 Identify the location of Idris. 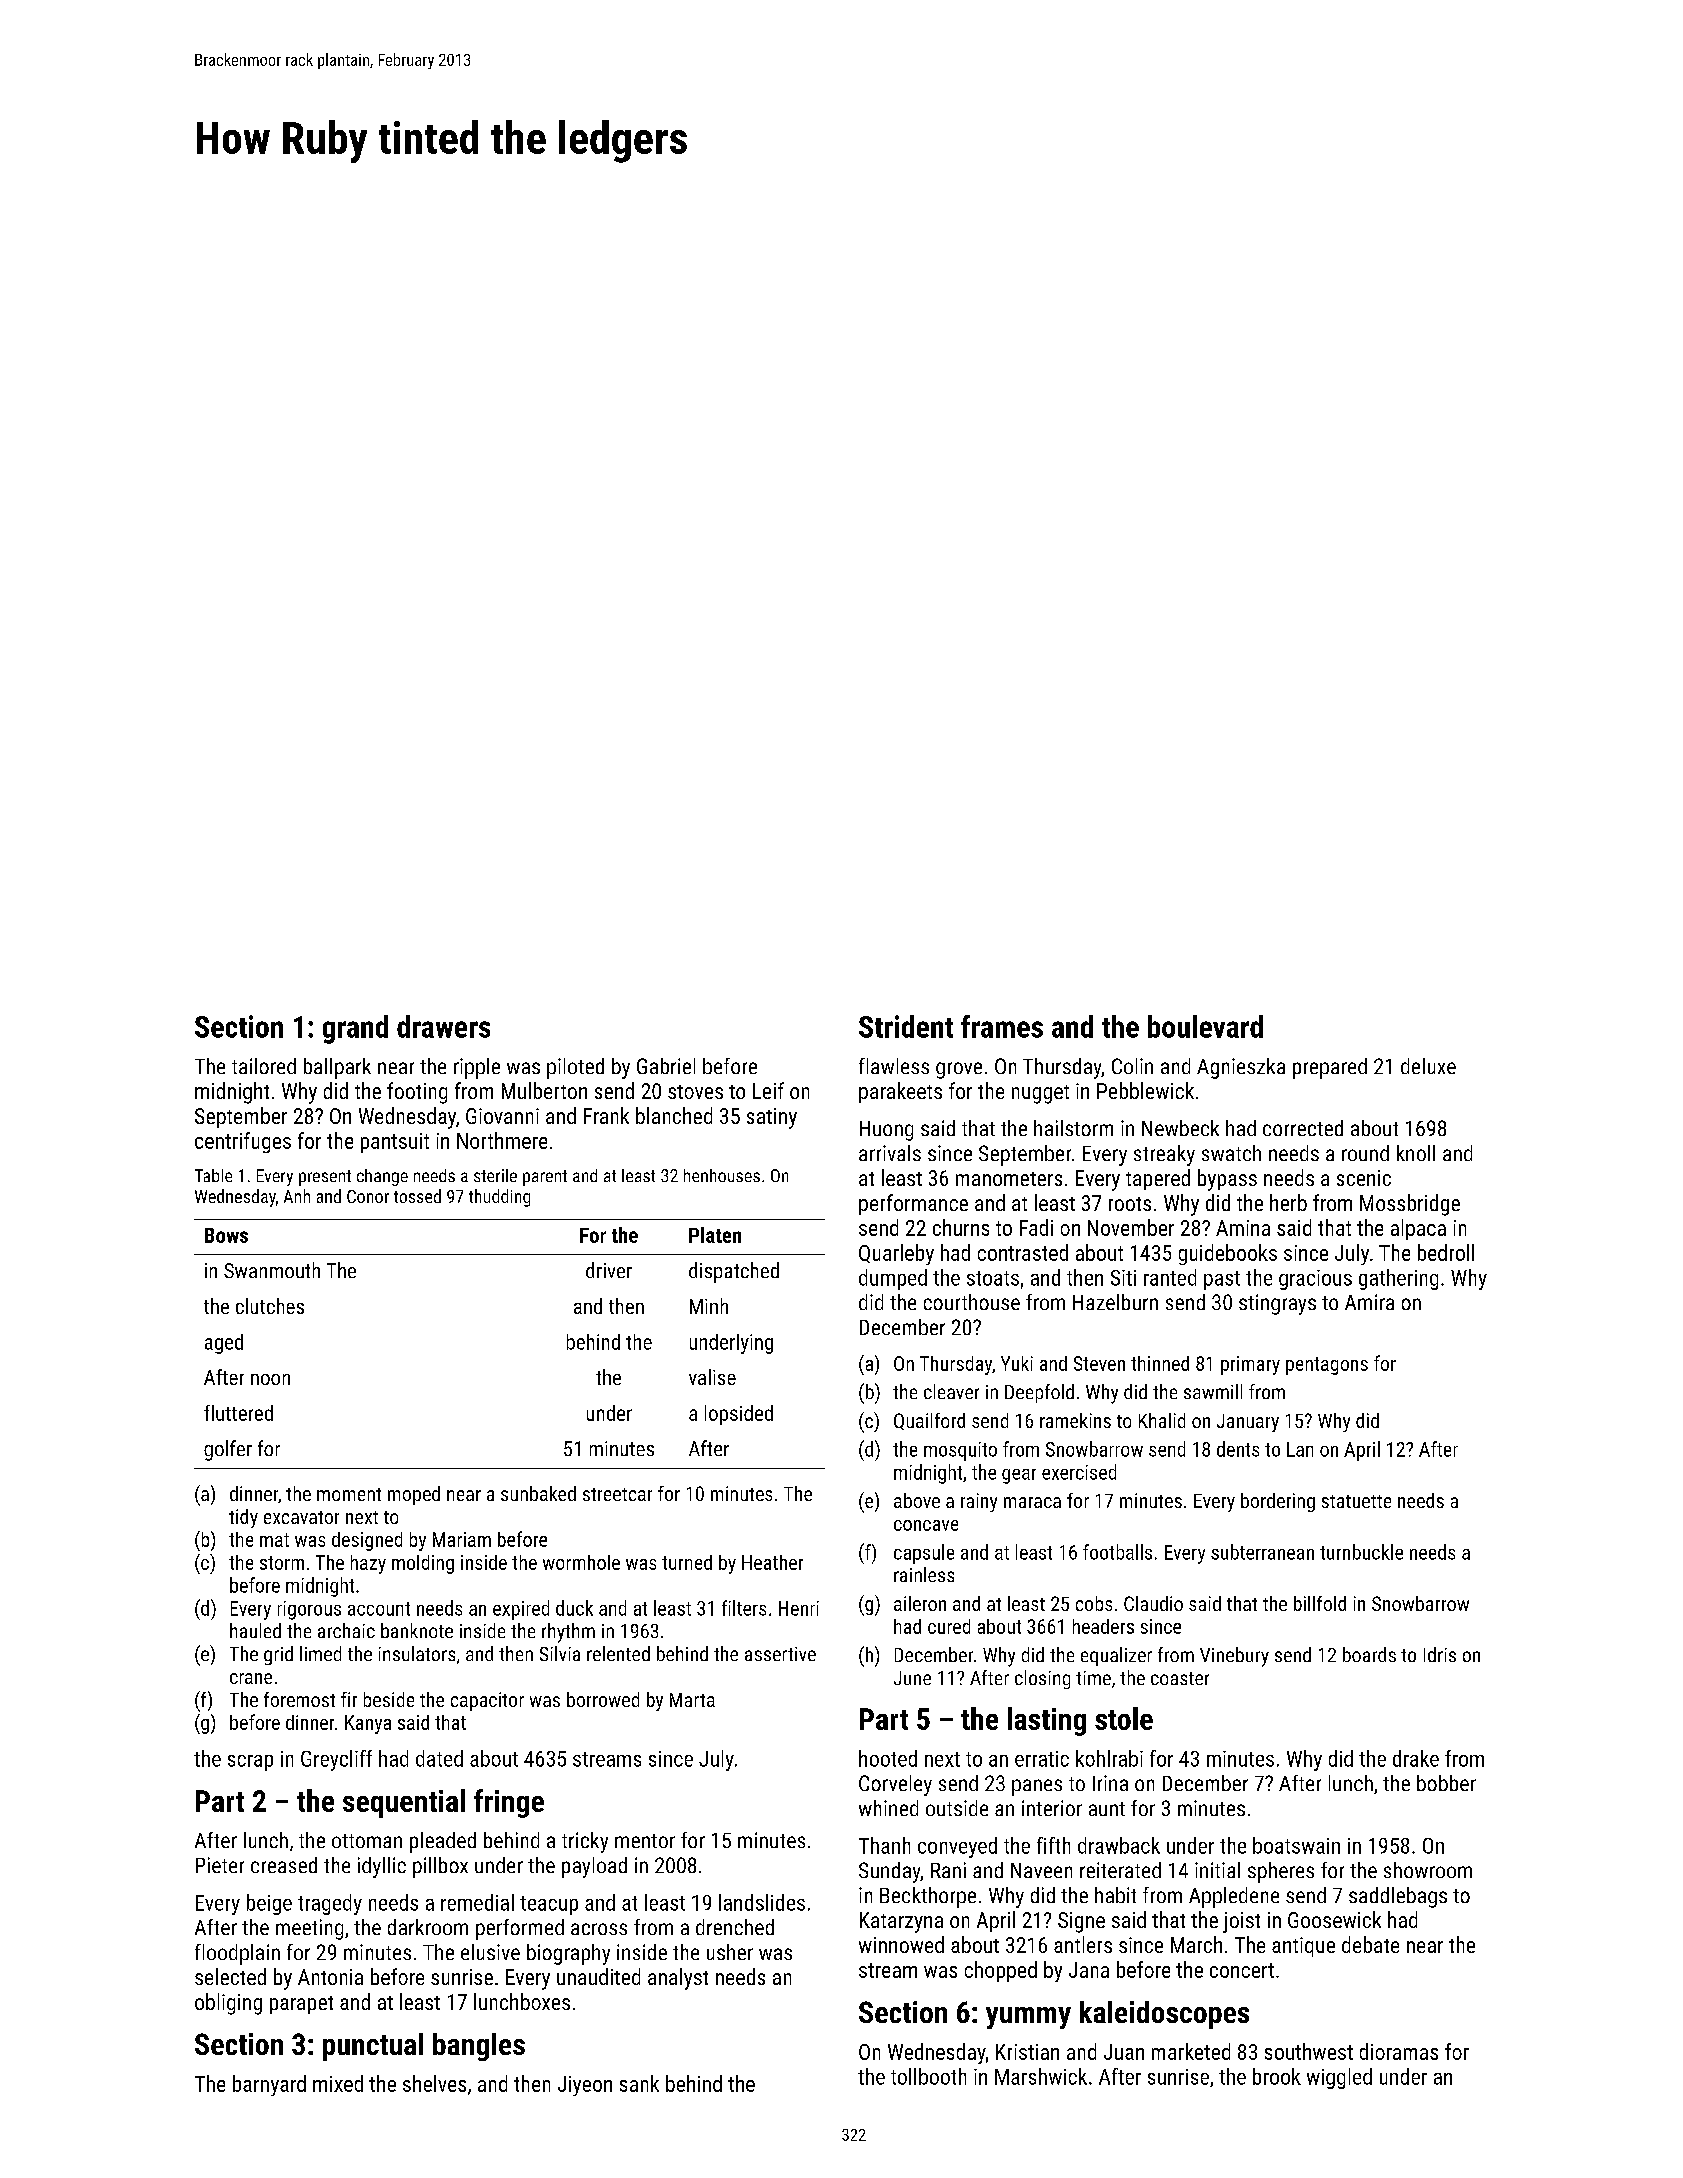
(1440, 1654).
